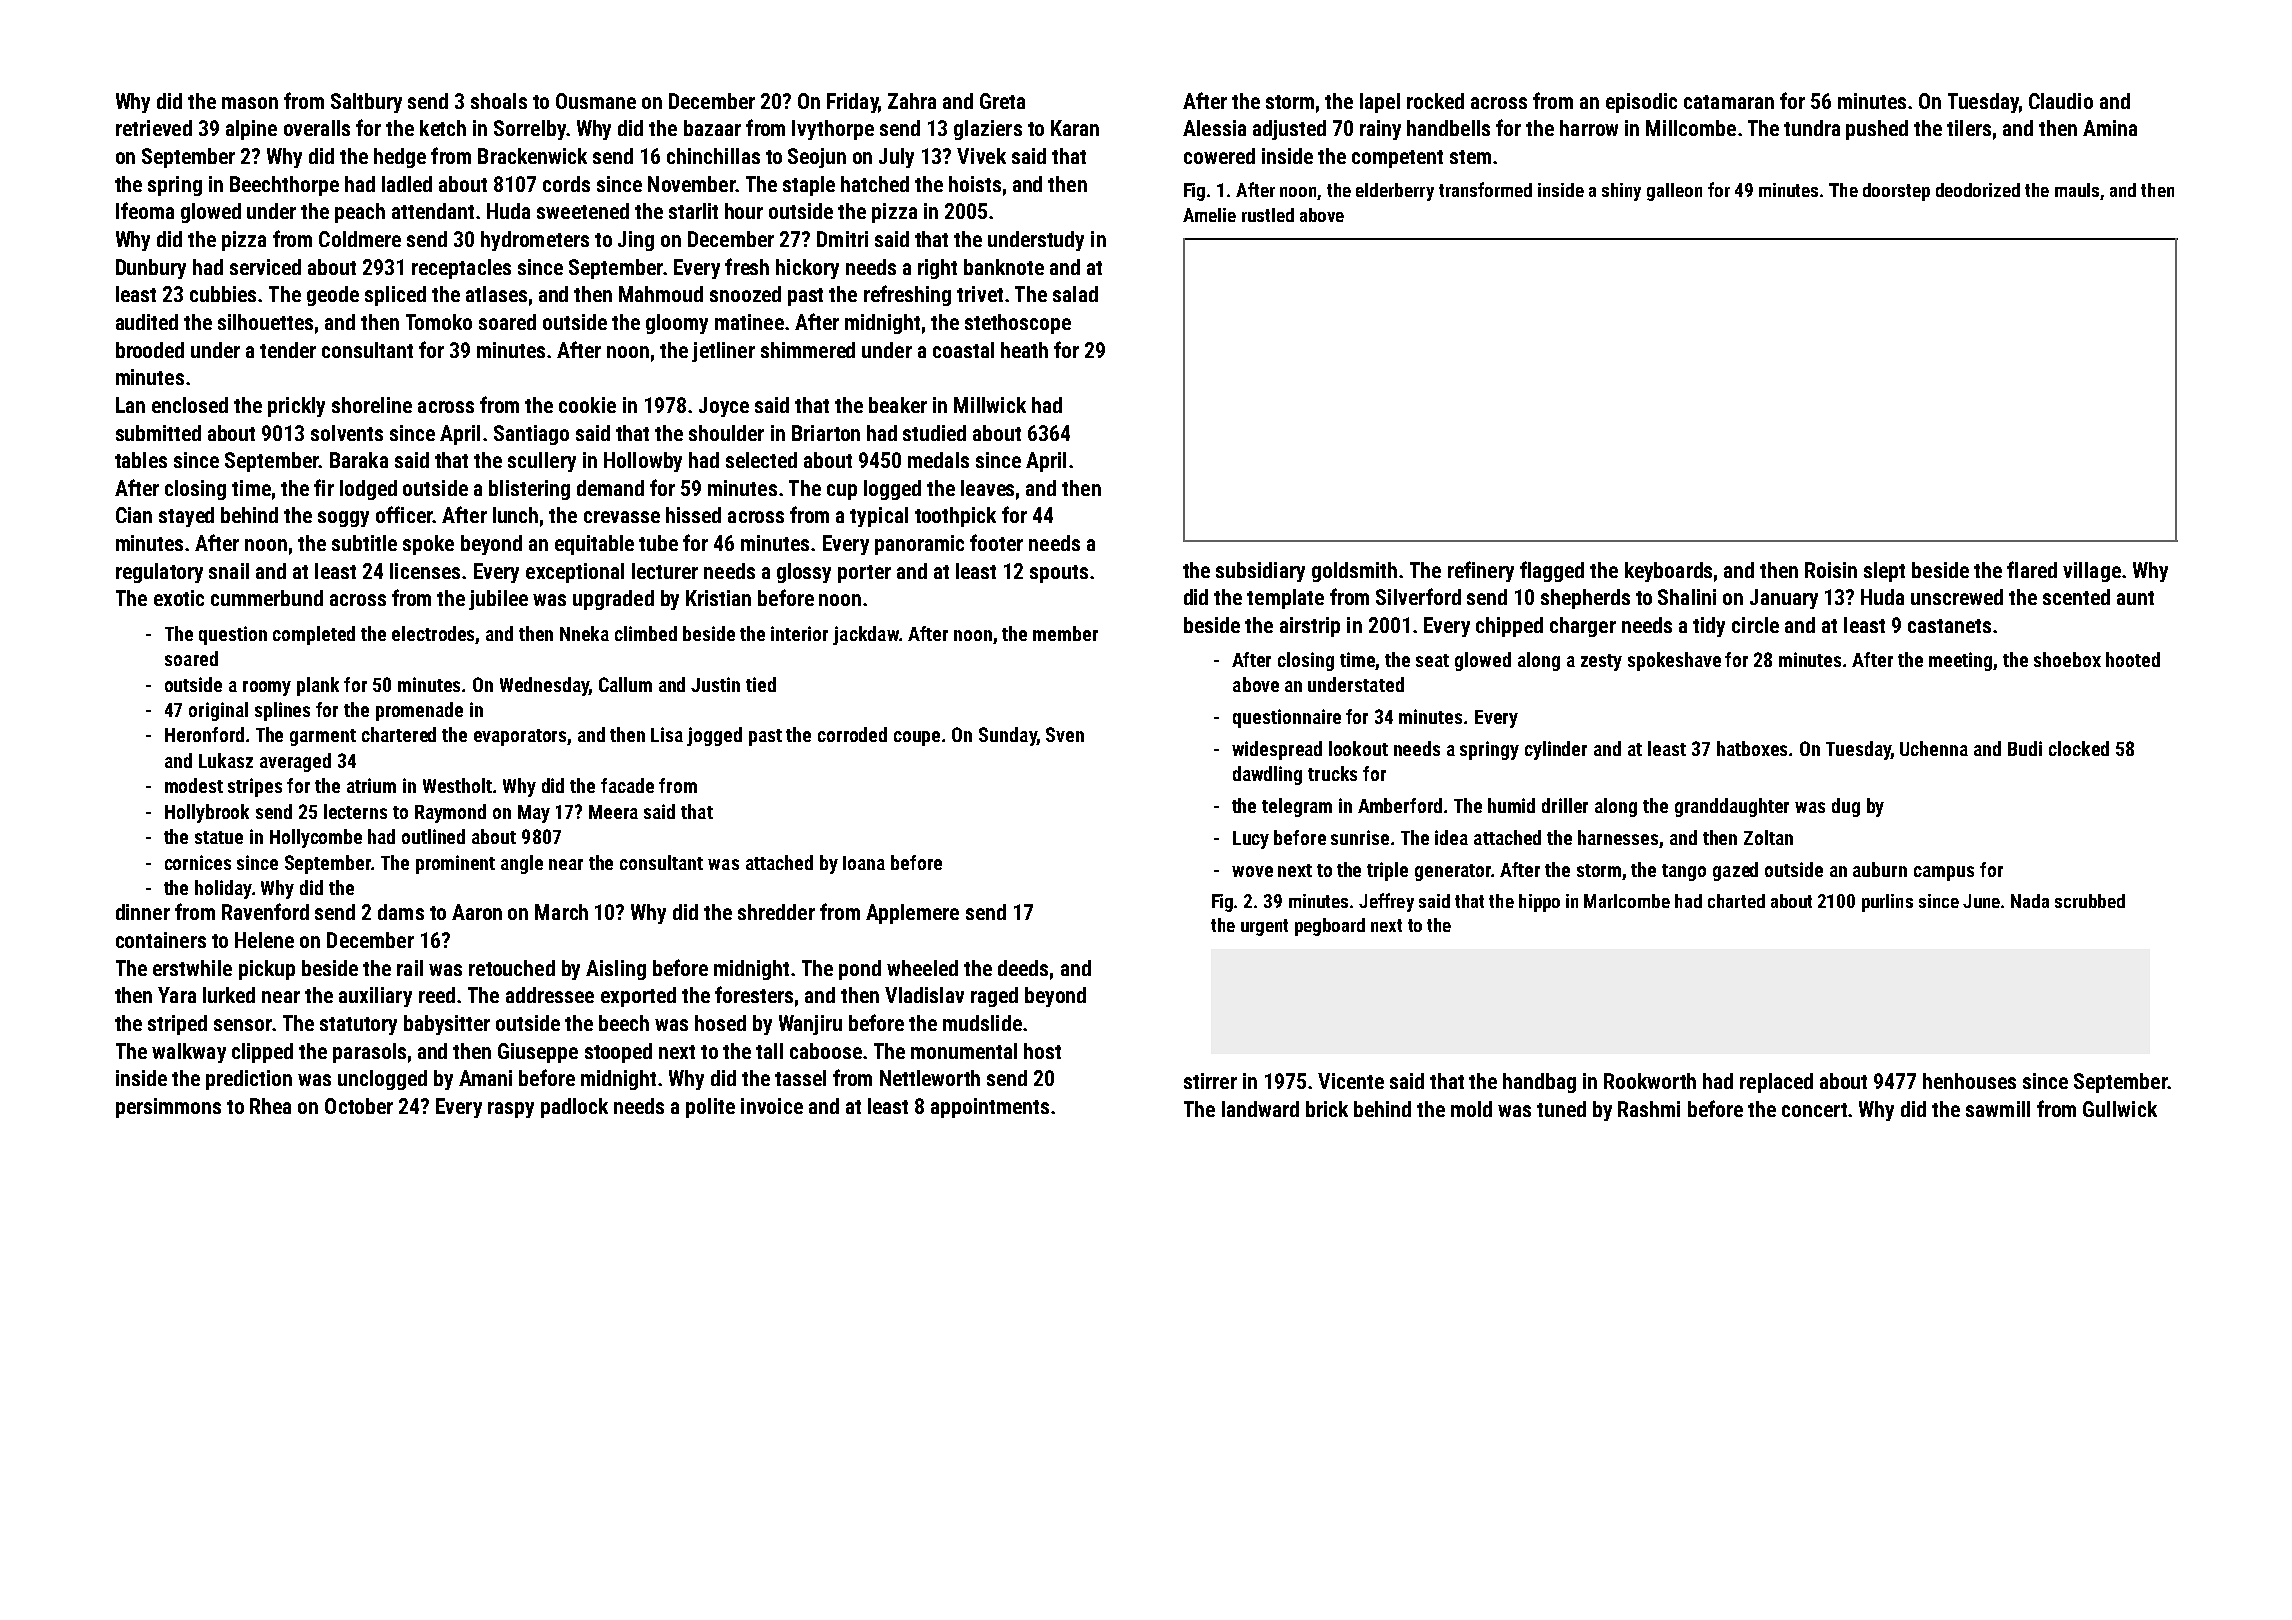  Describe the element at coordinates (987, 488) in the screenshot. I see `leaves` at that location.
